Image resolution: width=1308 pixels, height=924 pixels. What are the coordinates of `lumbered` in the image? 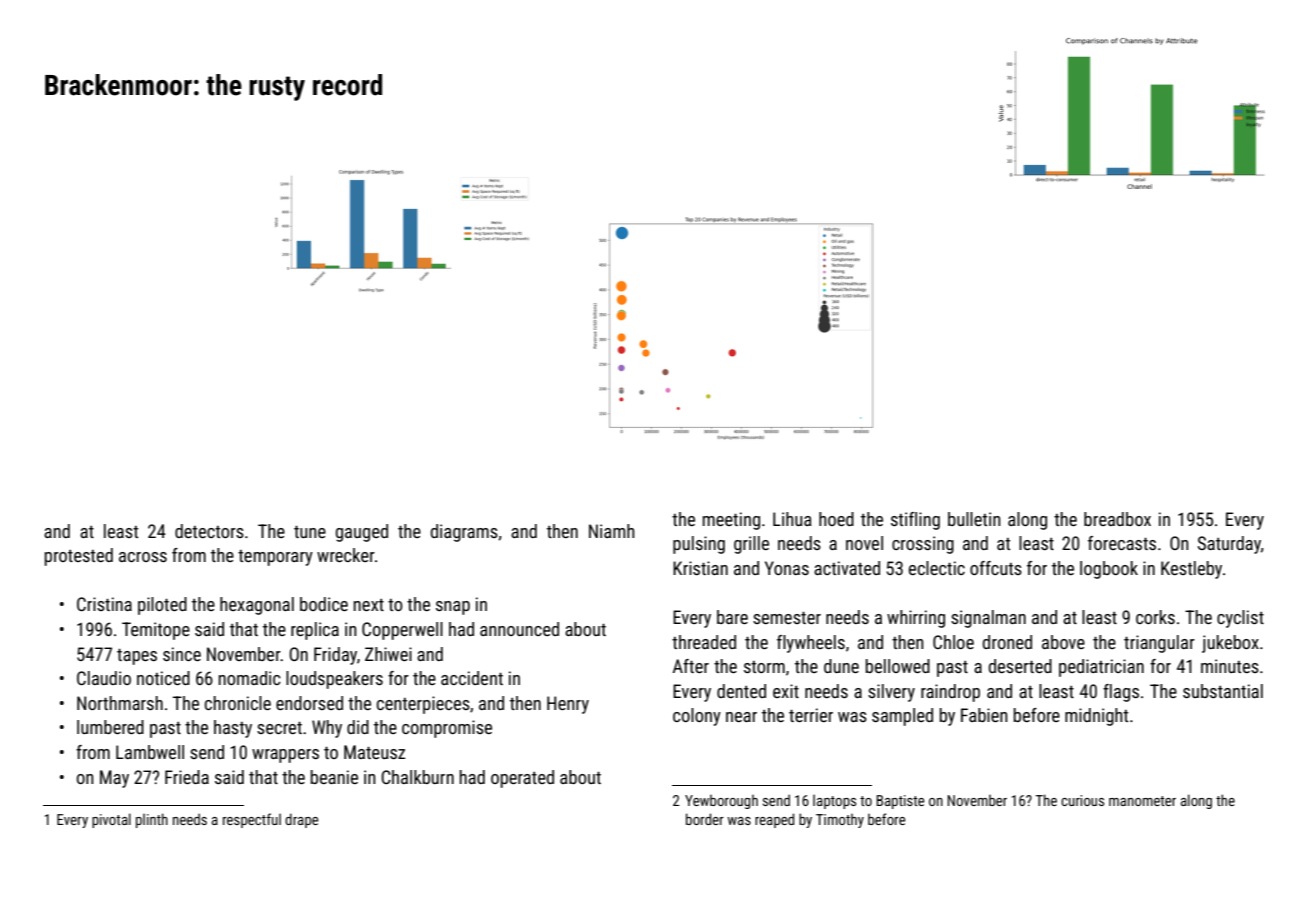 It's located at (110, 727).
